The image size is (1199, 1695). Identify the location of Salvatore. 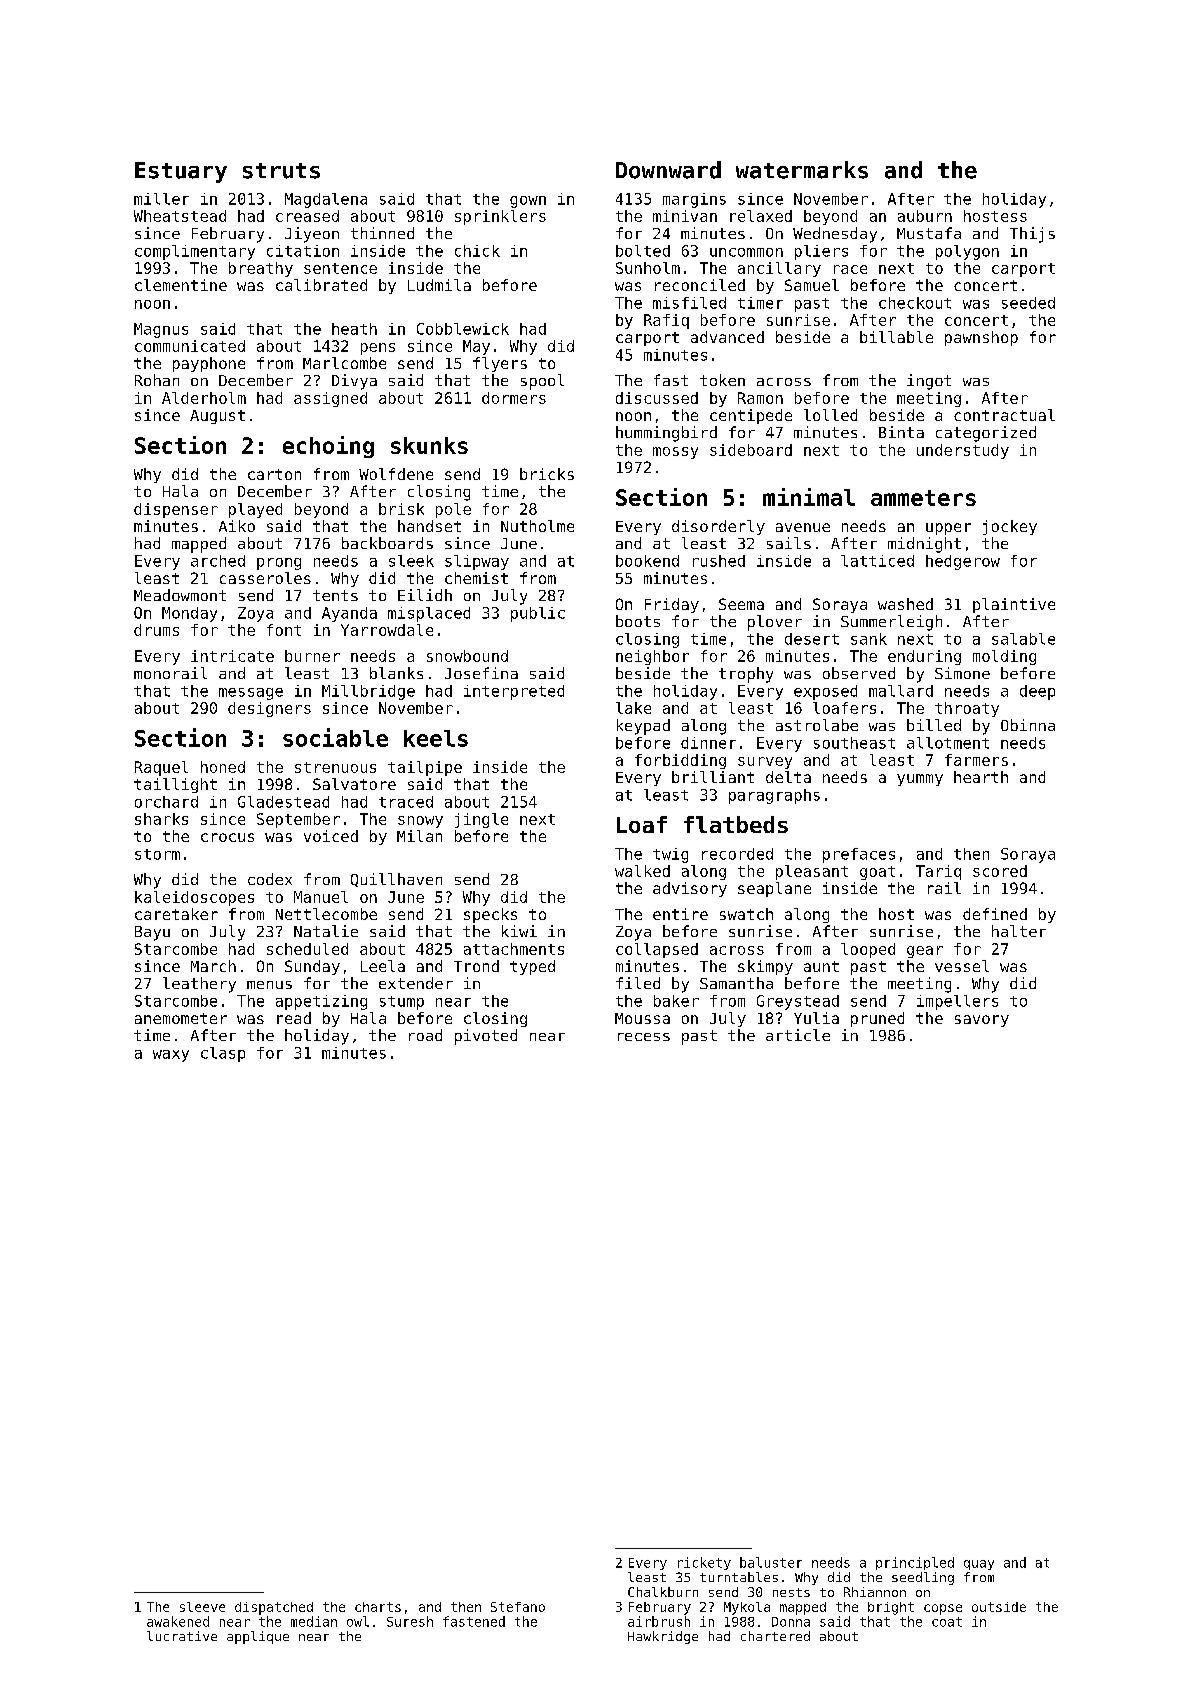
(354, 784).
